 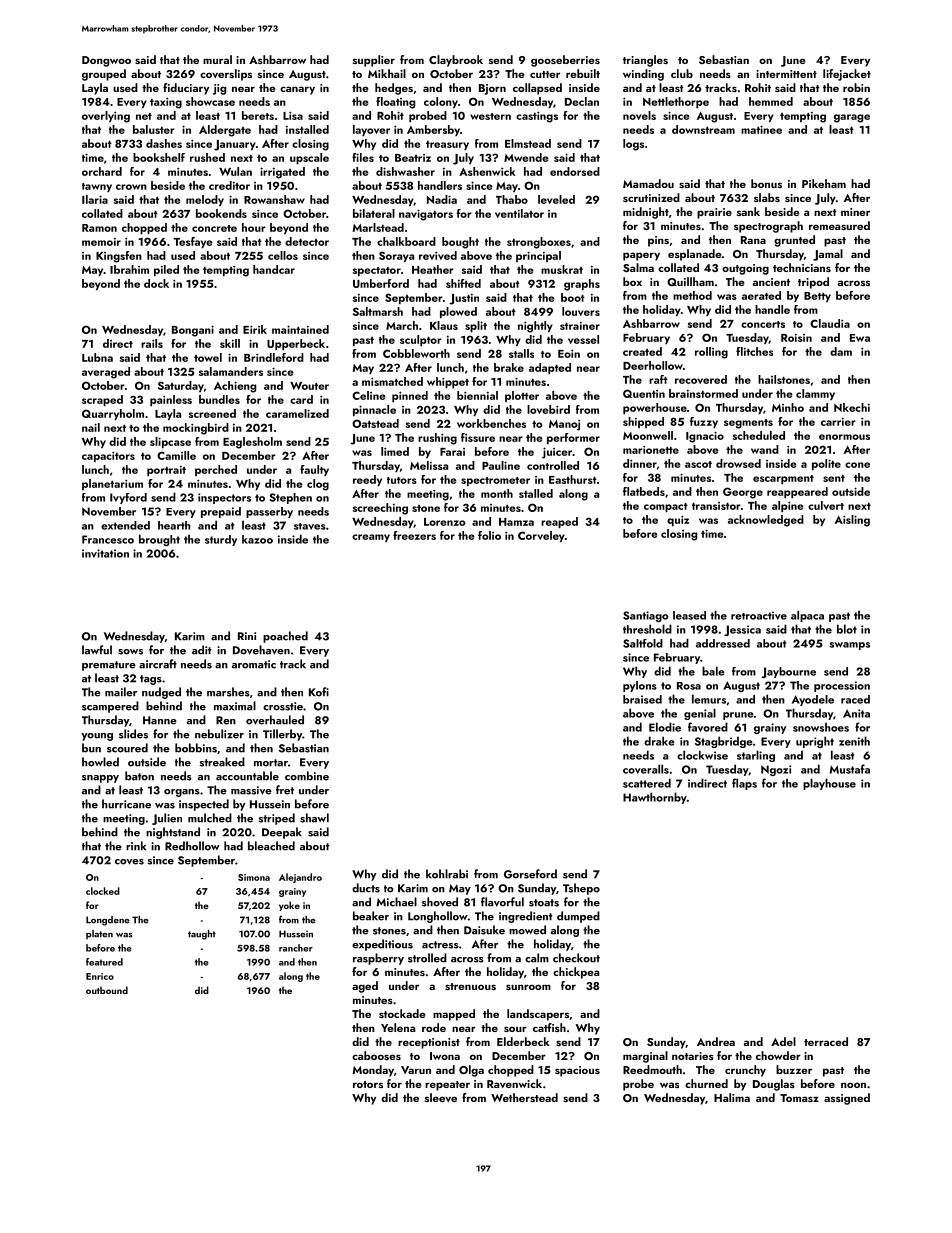 What do you see at coordinates (716, 1041) in the screenshot?
I see `Andrea` at bounding box center [716, 1041].
